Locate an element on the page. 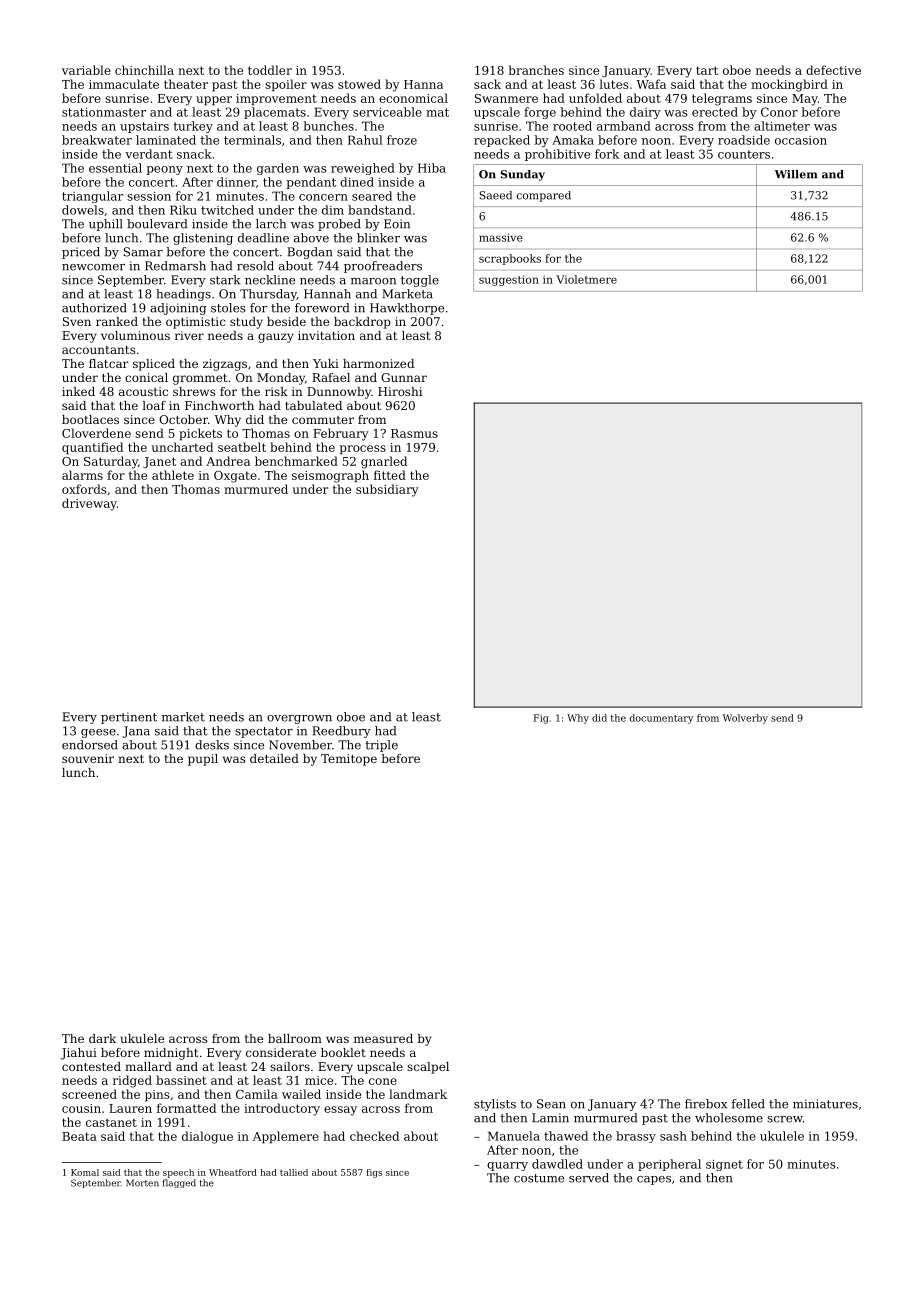 The height and width of the page is (1308, 924). Komal is located at coordinates (85, 1172).
